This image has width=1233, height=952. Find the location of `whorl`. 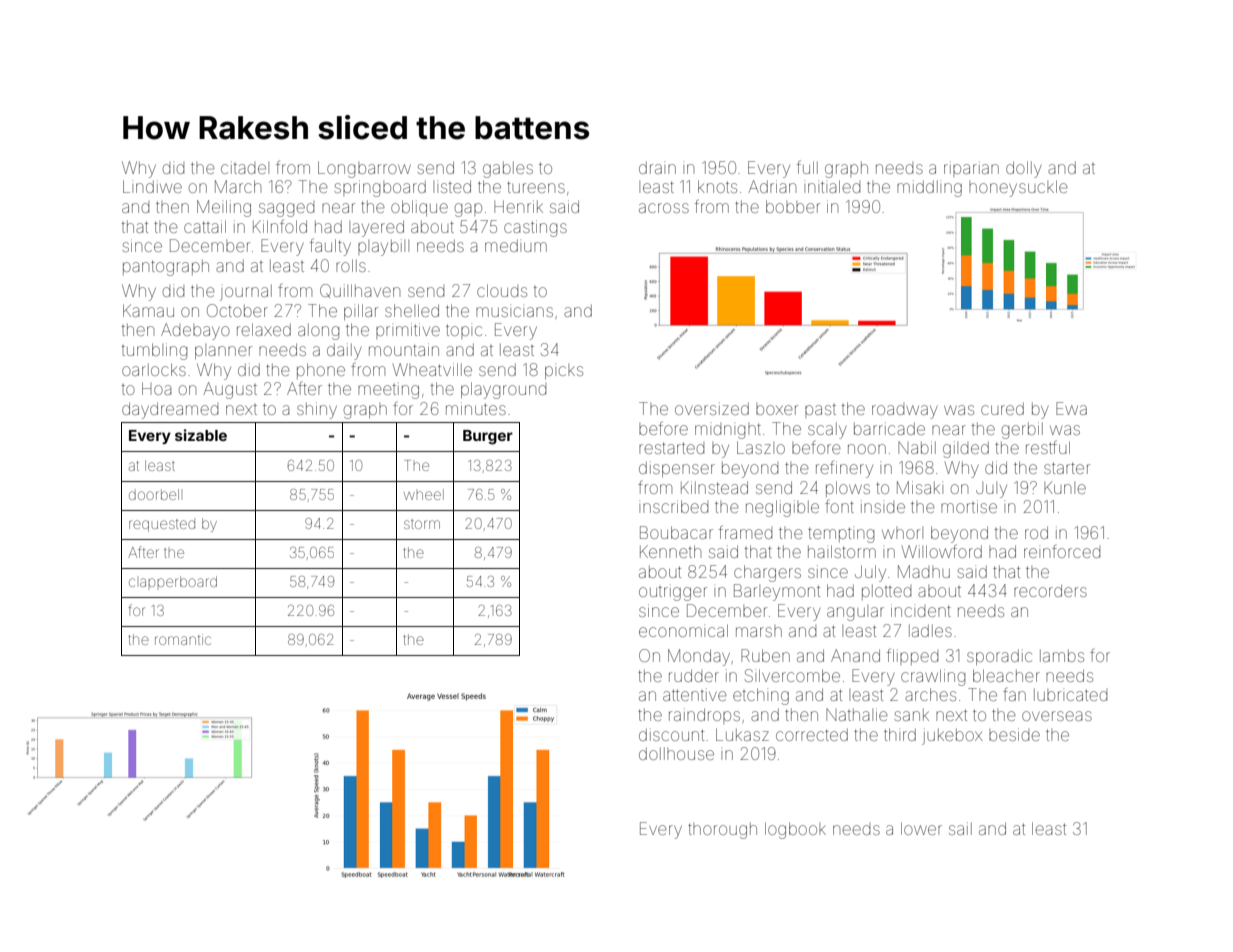

whorl is located at coordinates (902, 533).
